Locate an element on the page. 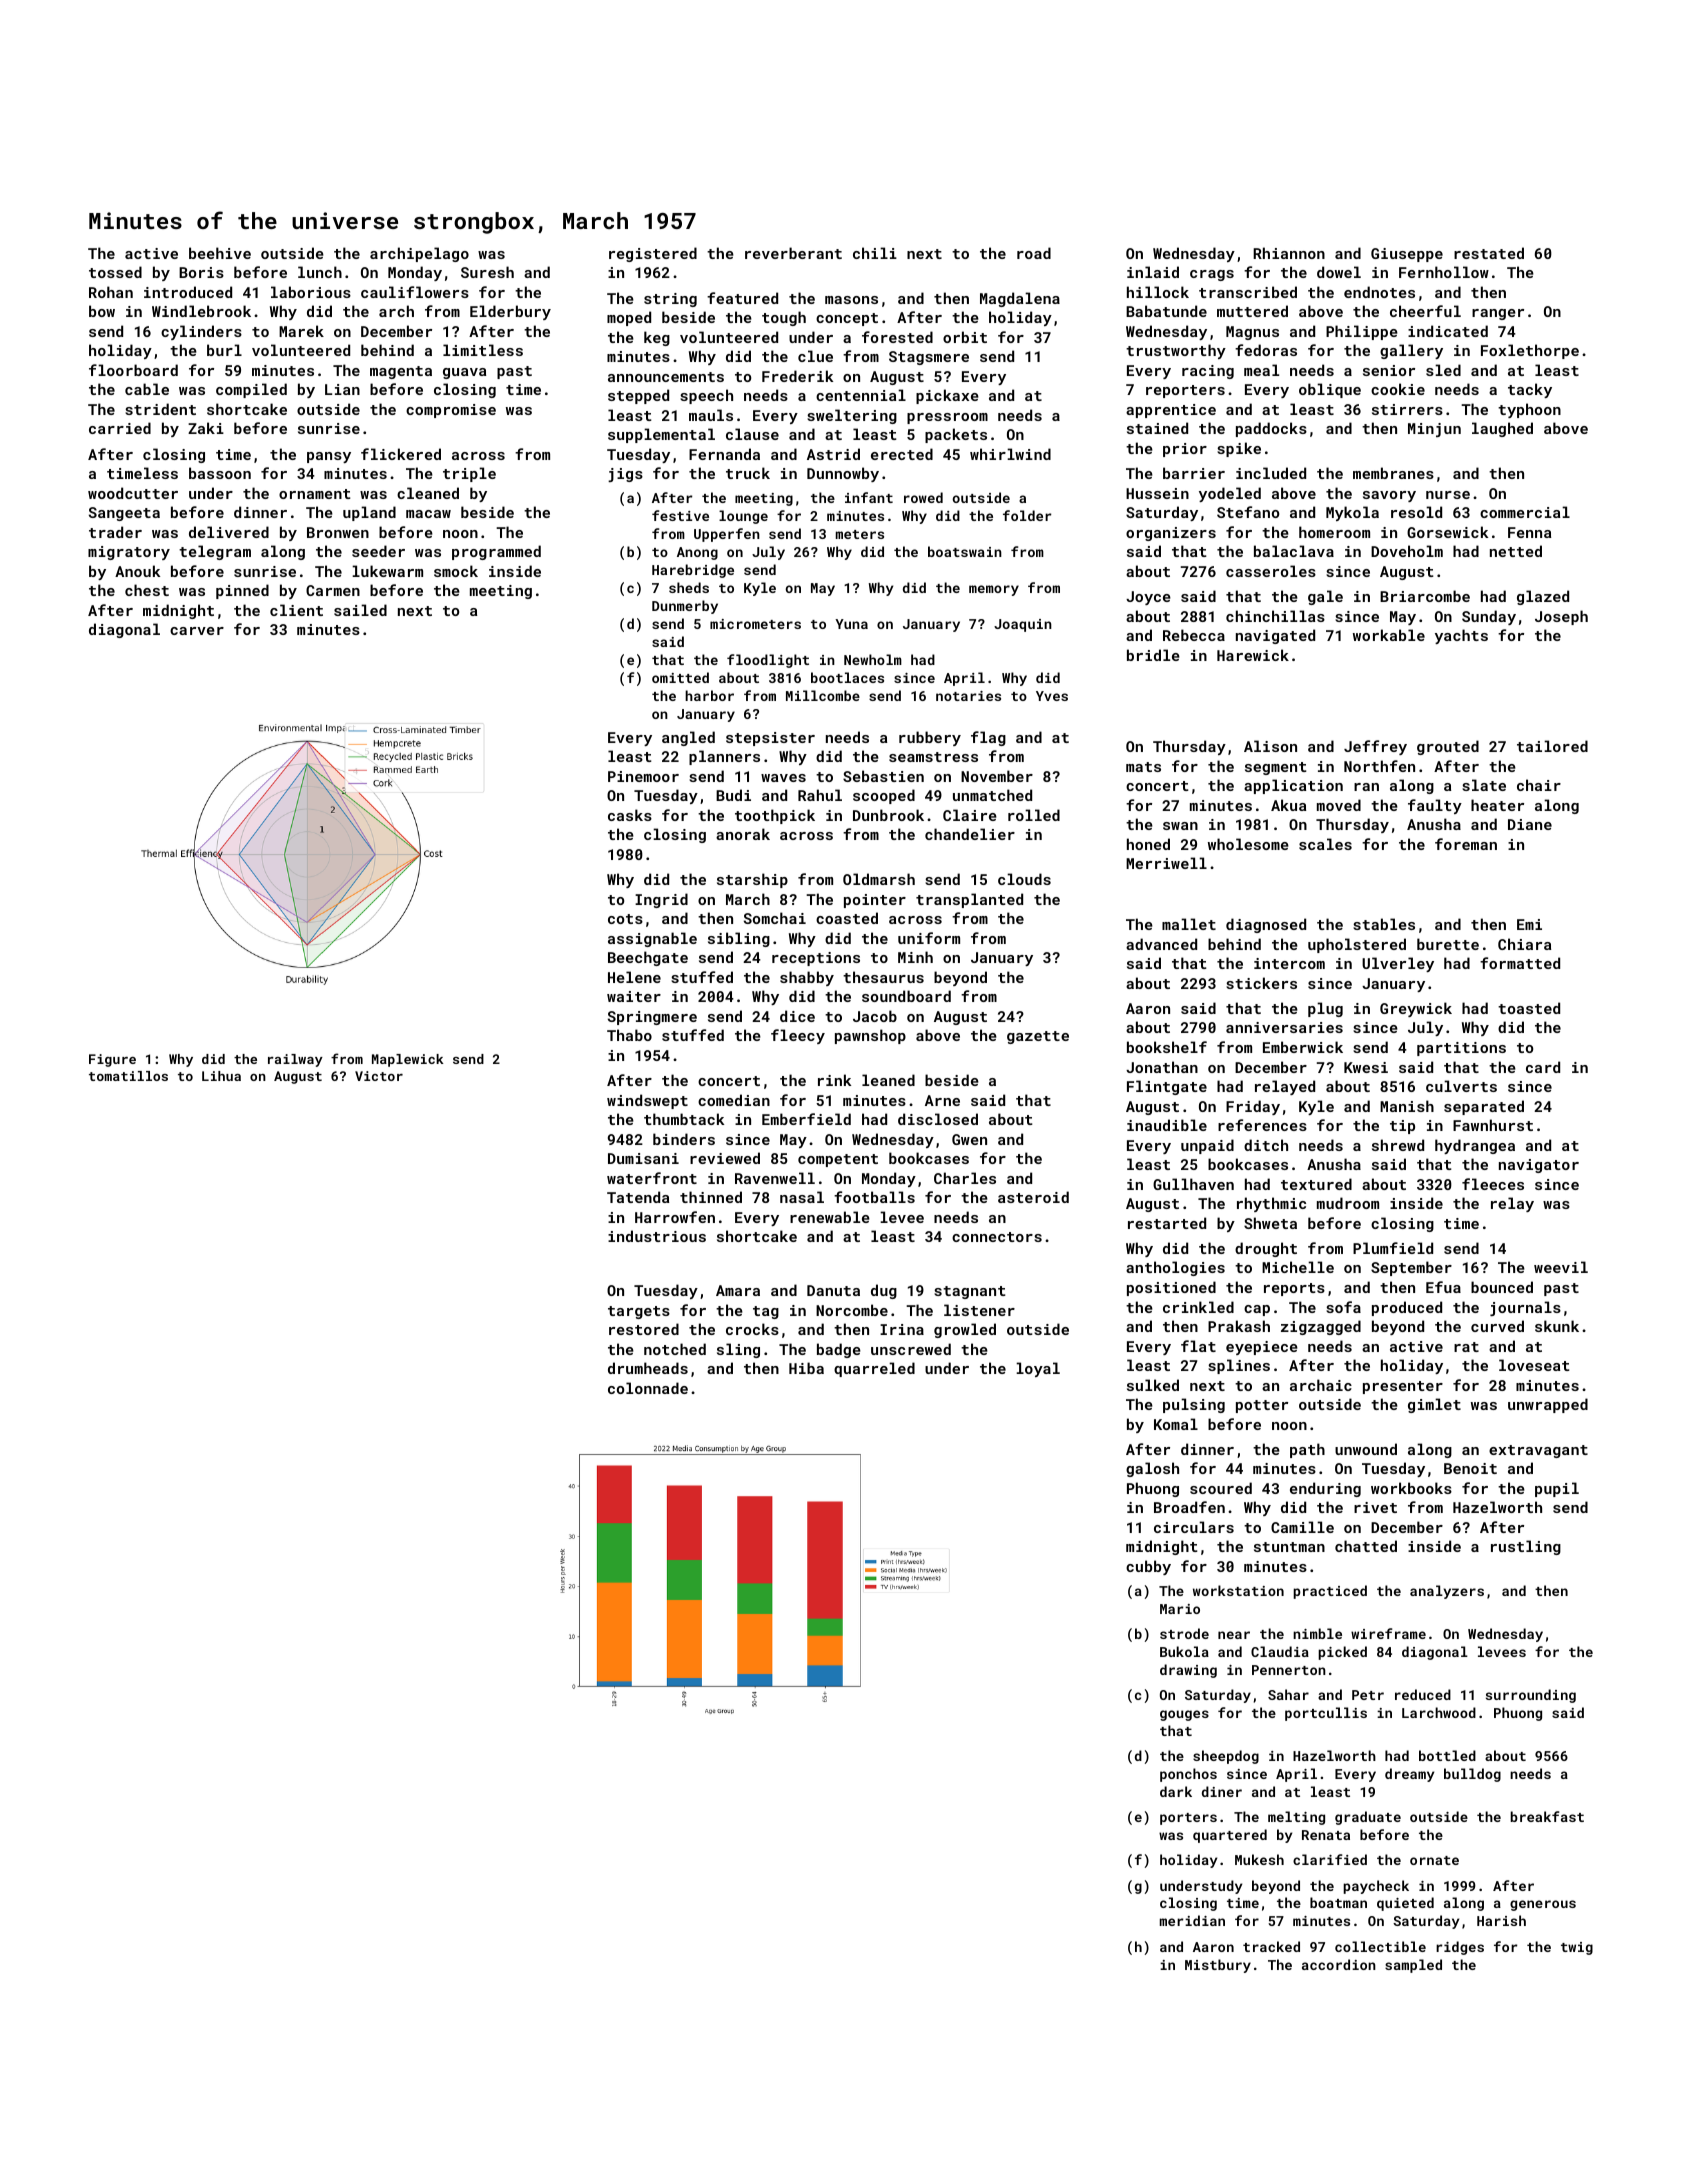 This image has width=1683, height=2178. Rhiannon is located at coordinates (1289, 253).
